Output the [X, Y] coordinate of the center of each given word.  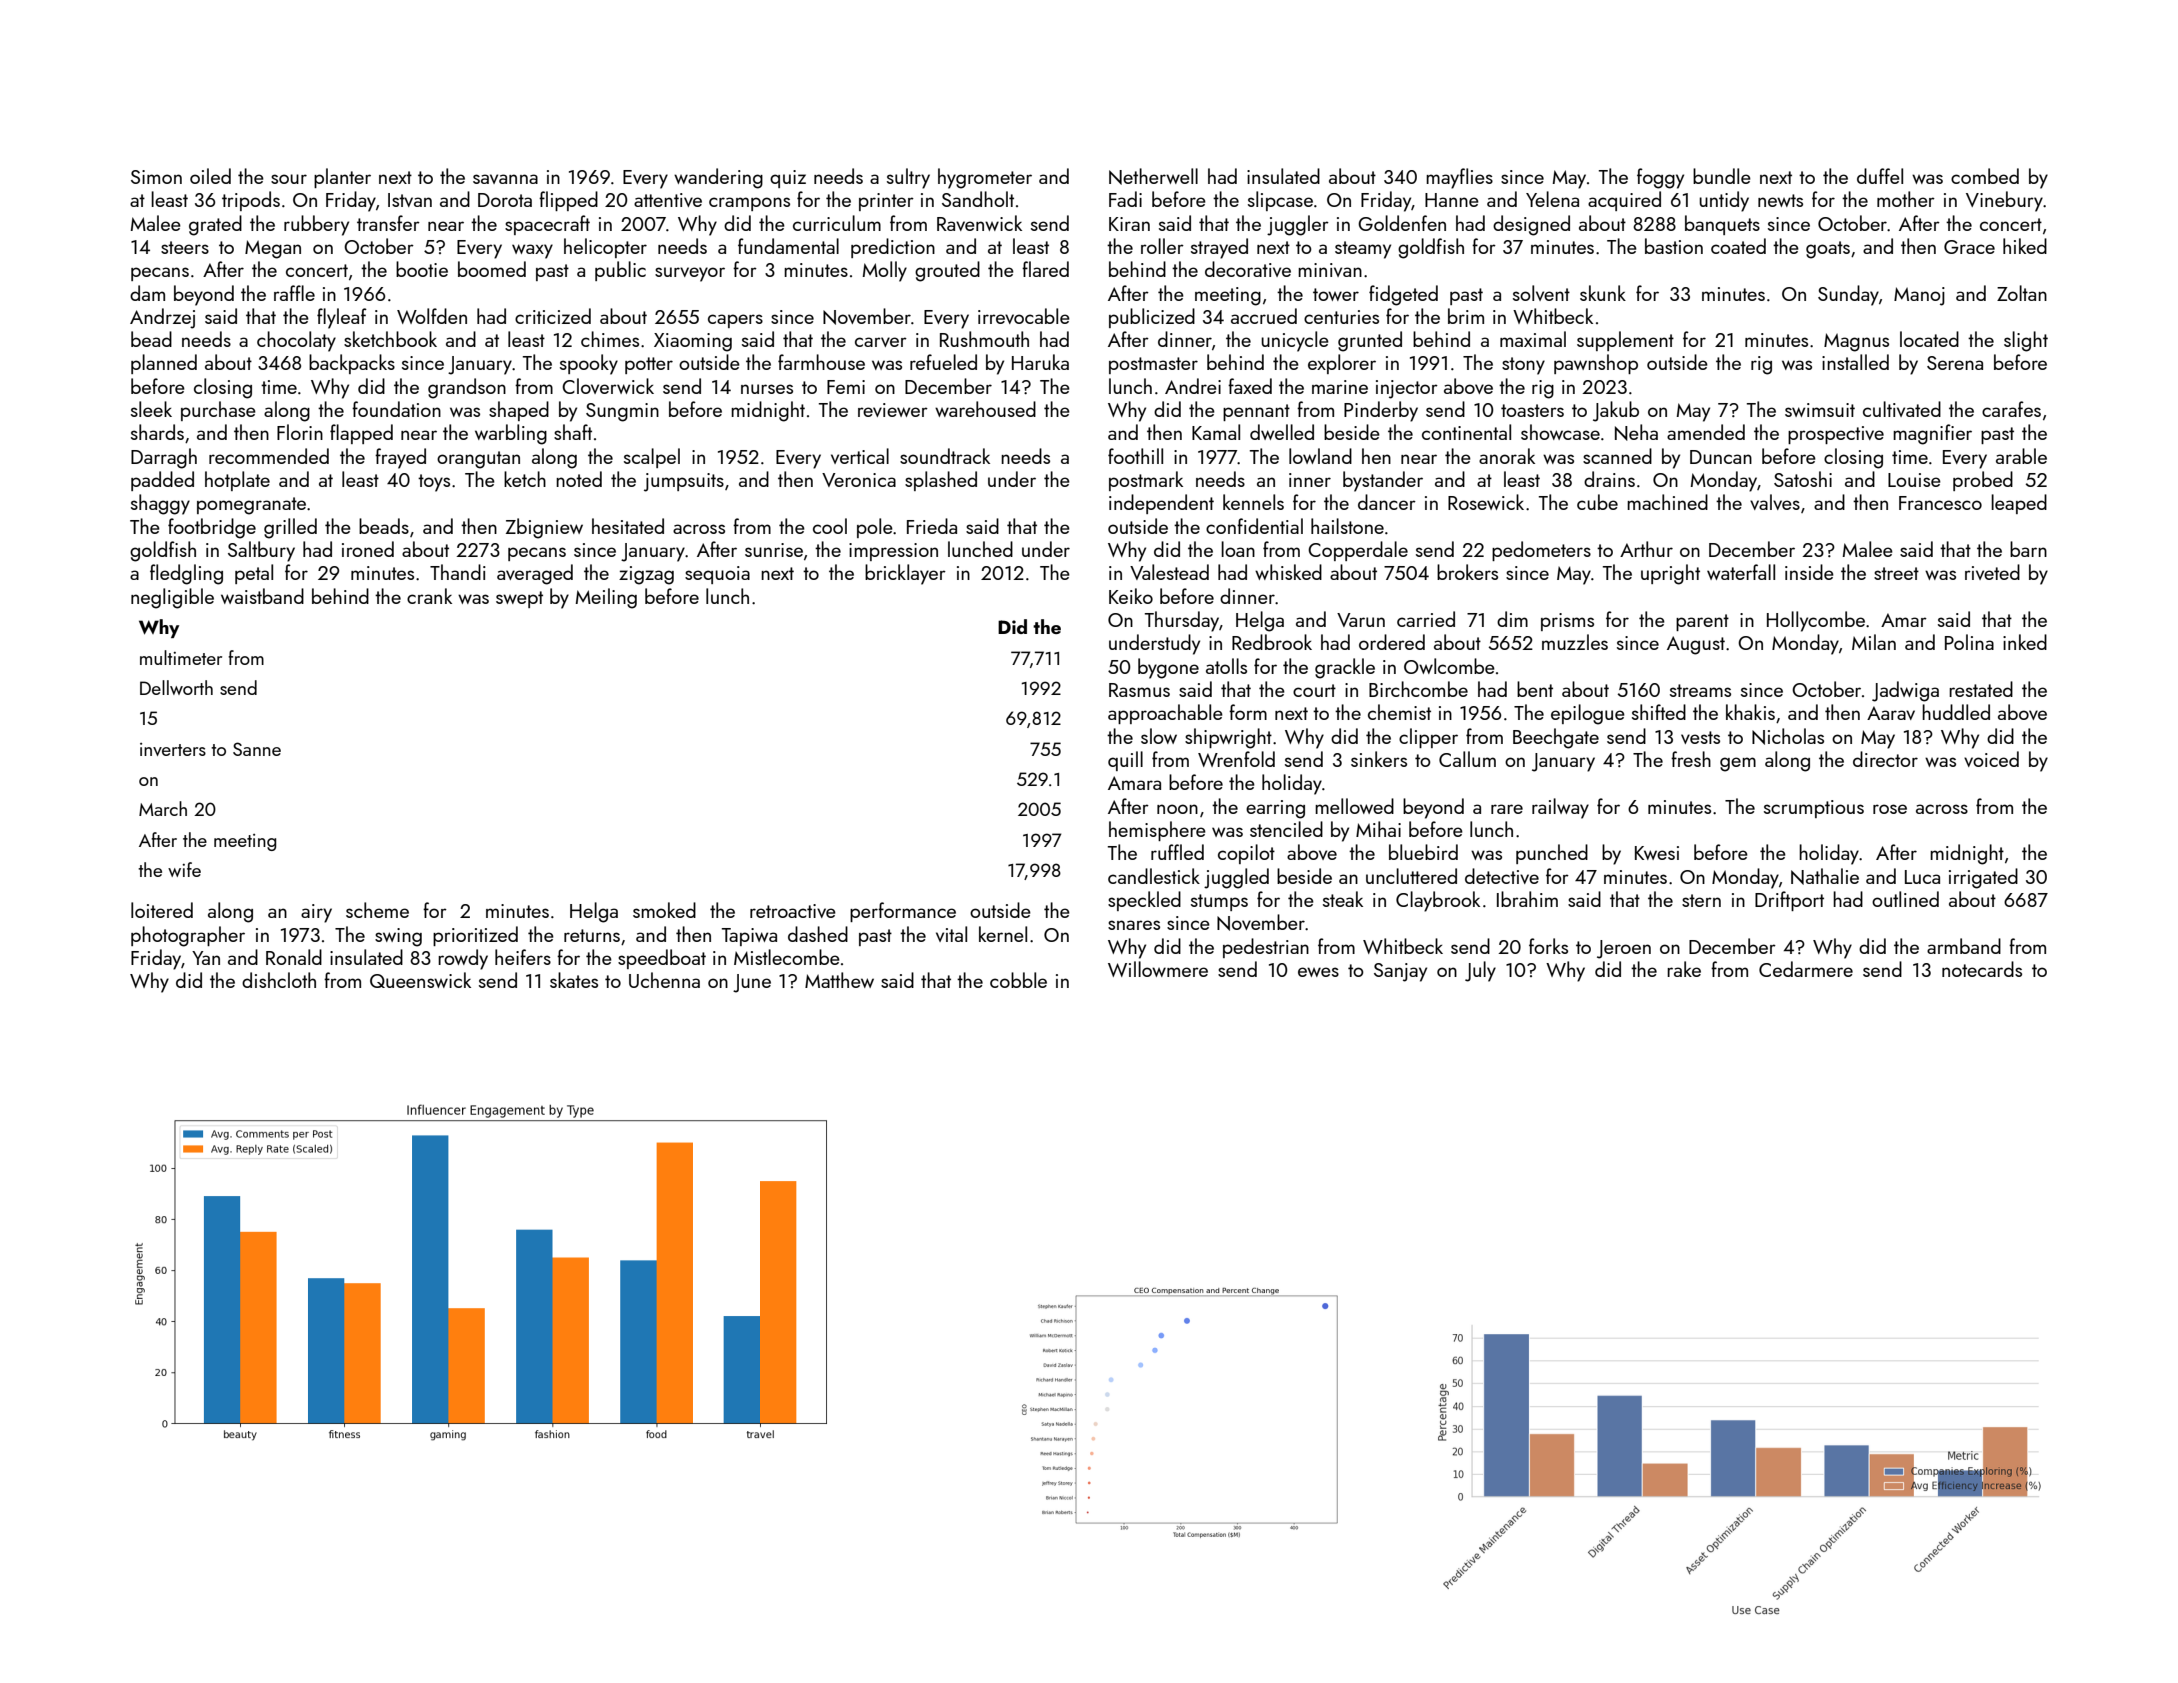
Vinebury [2004, 201]
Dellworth [176, 687]
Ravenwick [979, 223]
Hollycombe [1816, 621]
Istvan [410, 200]
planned [164, 364]
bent [1535, 689]
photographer [188, 936]
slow [1159, 736]
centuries [1341, 317]
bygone [1168, 668]
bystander [1383, 481]
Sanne [257, 749]
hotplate [237, 481]
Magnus [1856, 342]
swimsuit [1820, 410]
